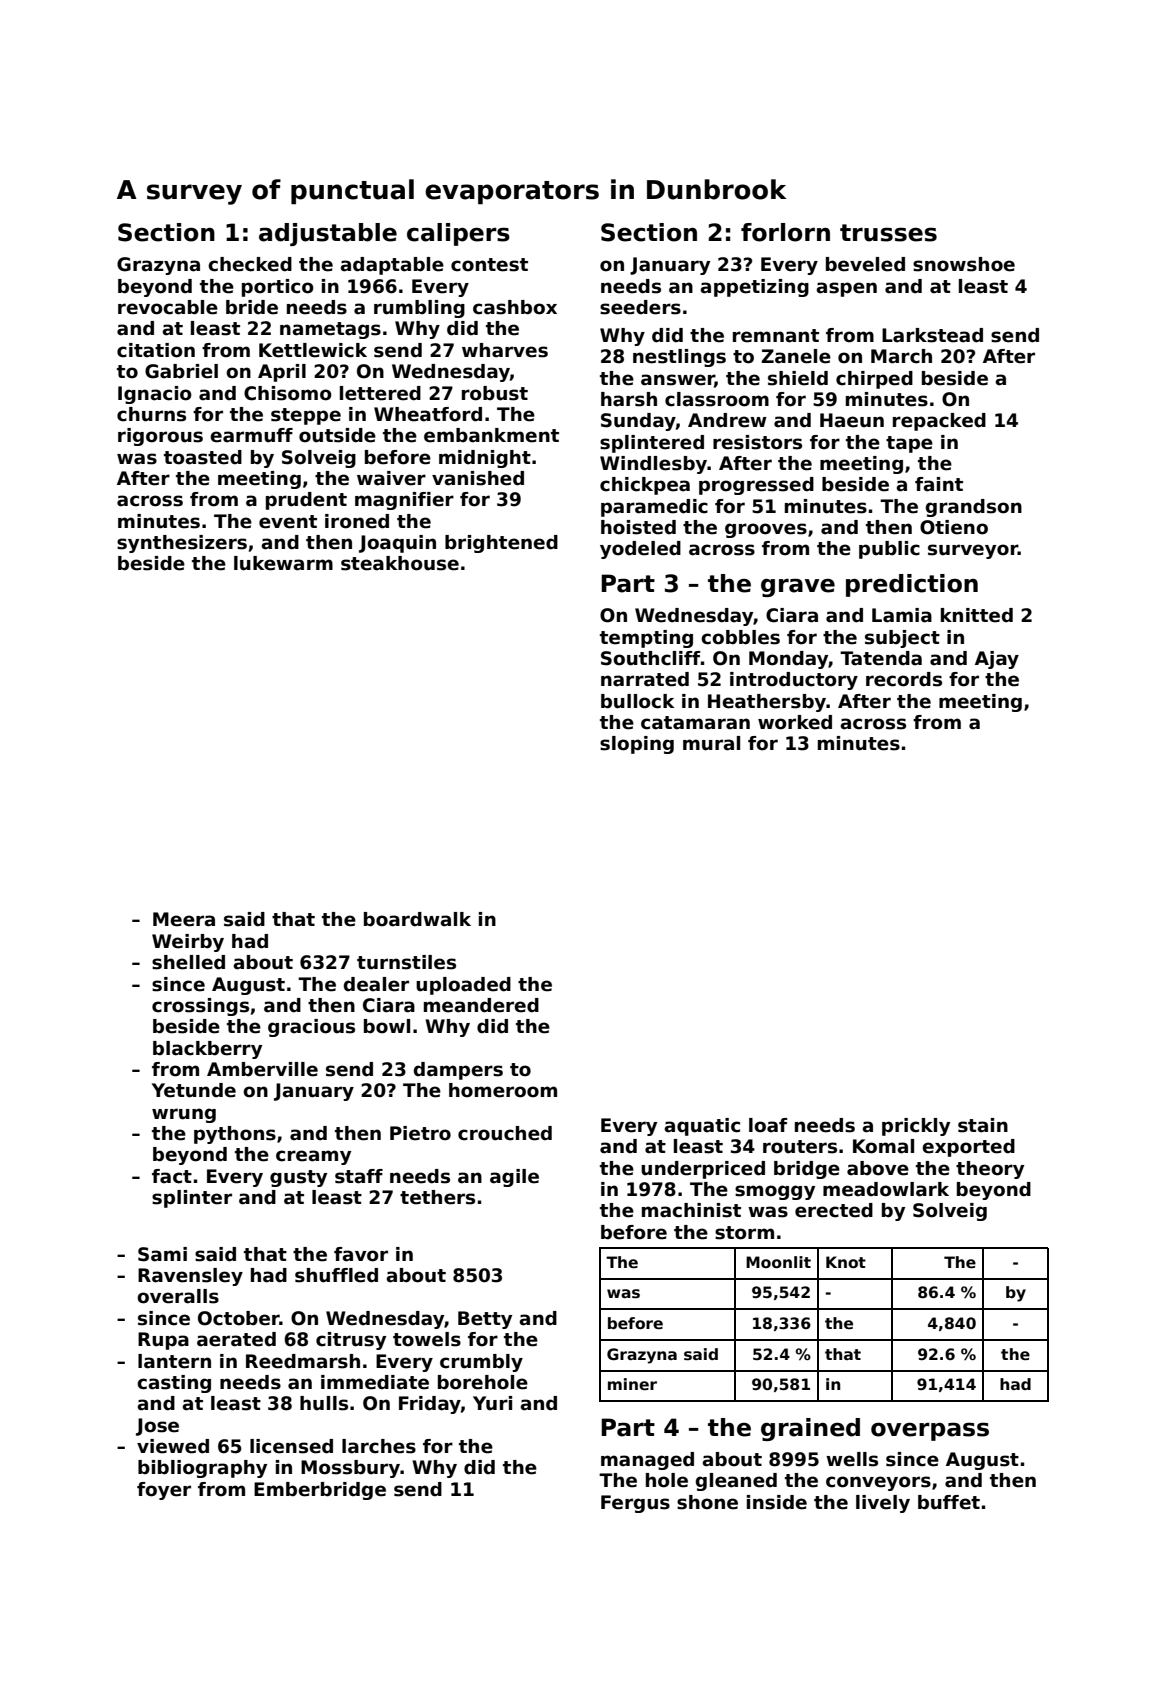 The height and width of the page is (1687, 1165). I want to click on Mossbury, so click(350, 1469).
